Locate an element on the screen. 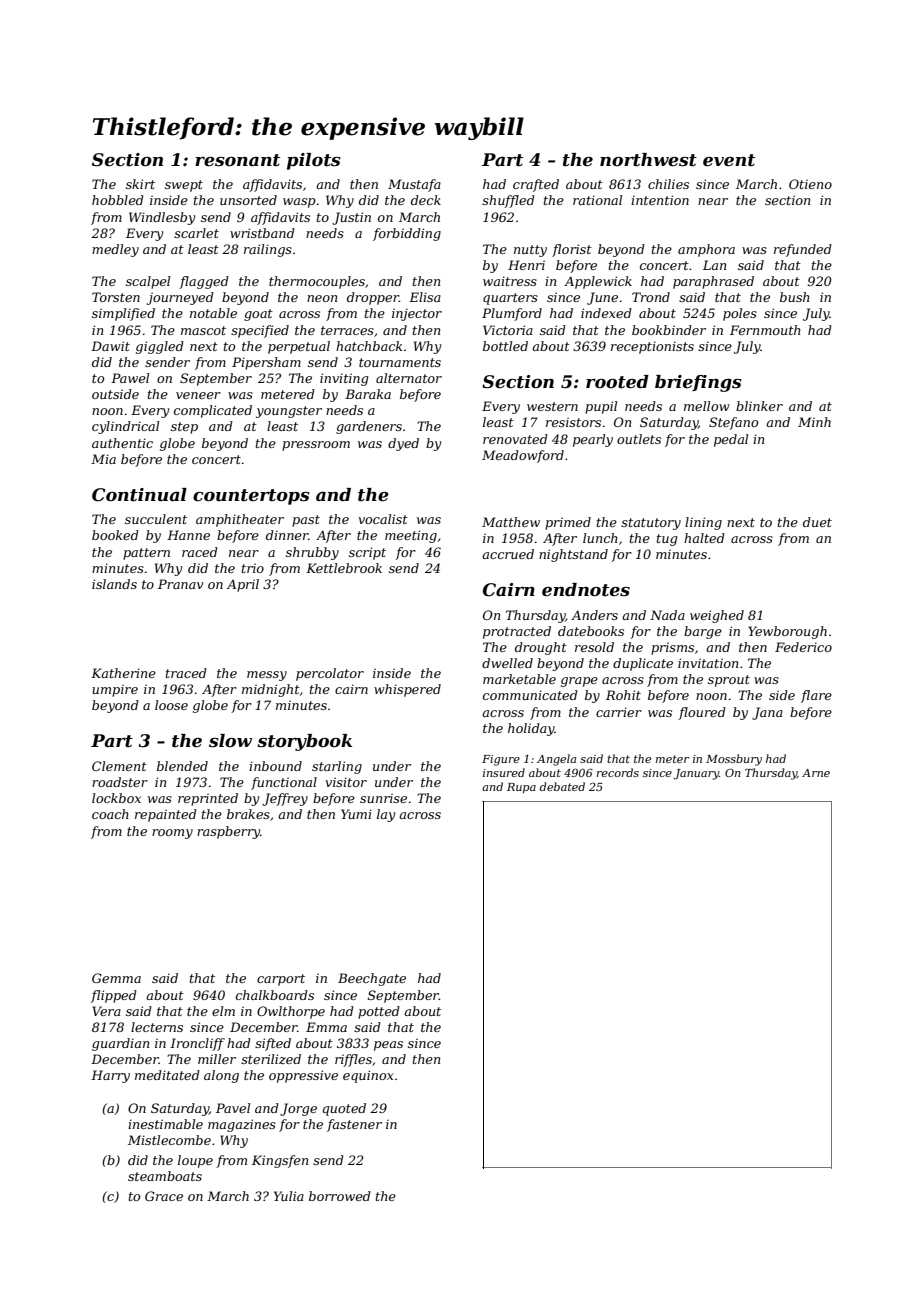 The width and height of the screenshot is (924, 1308). pilots is located at coordinates (314, 161).
